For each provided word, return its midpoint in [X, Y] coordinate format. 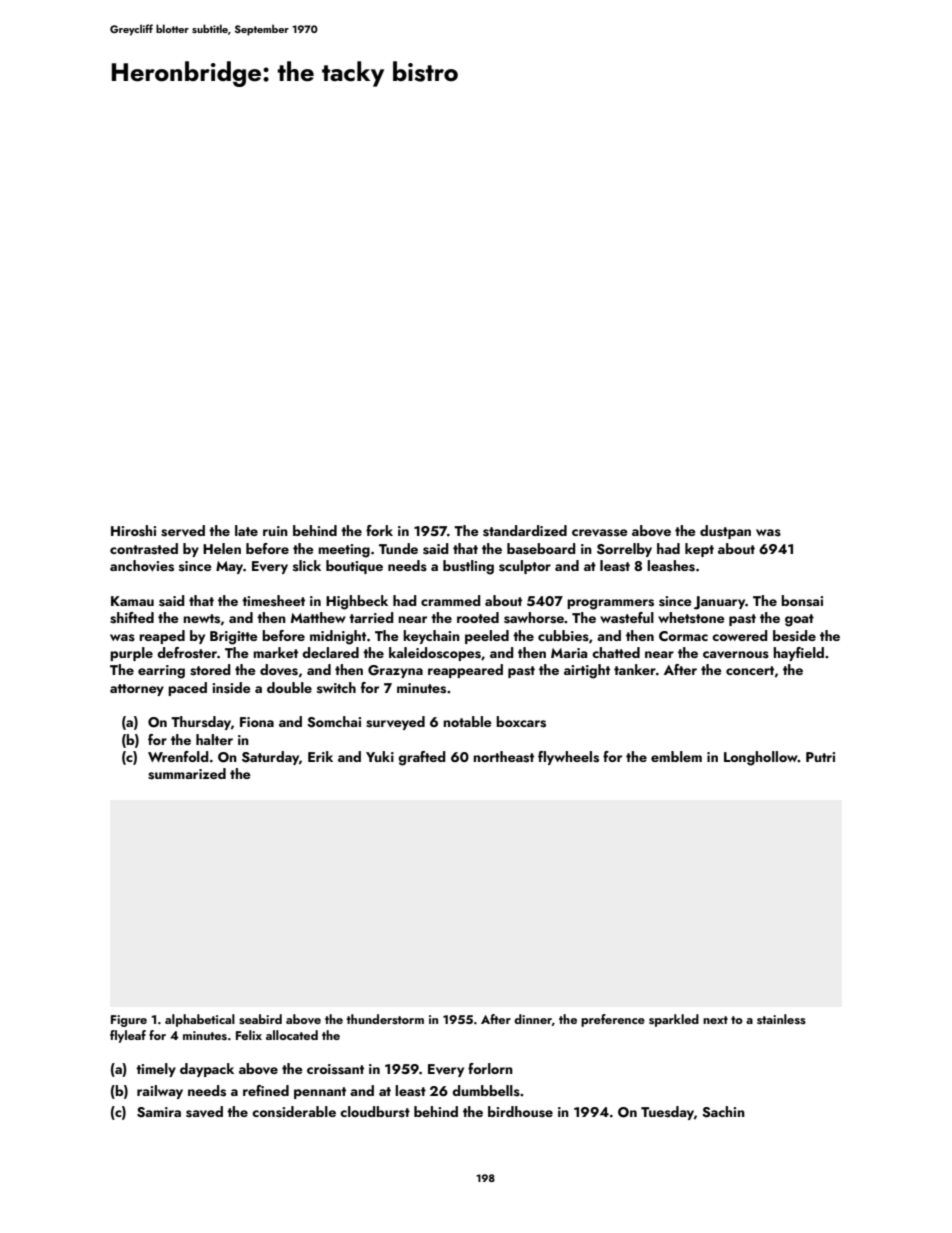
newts [201, 619]
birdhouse [520, 1112]
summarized [187, 774]
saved [204, 1112]
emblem [676, 756]
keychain [431, 637]
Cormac [683, 636]
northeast [503, 757]
